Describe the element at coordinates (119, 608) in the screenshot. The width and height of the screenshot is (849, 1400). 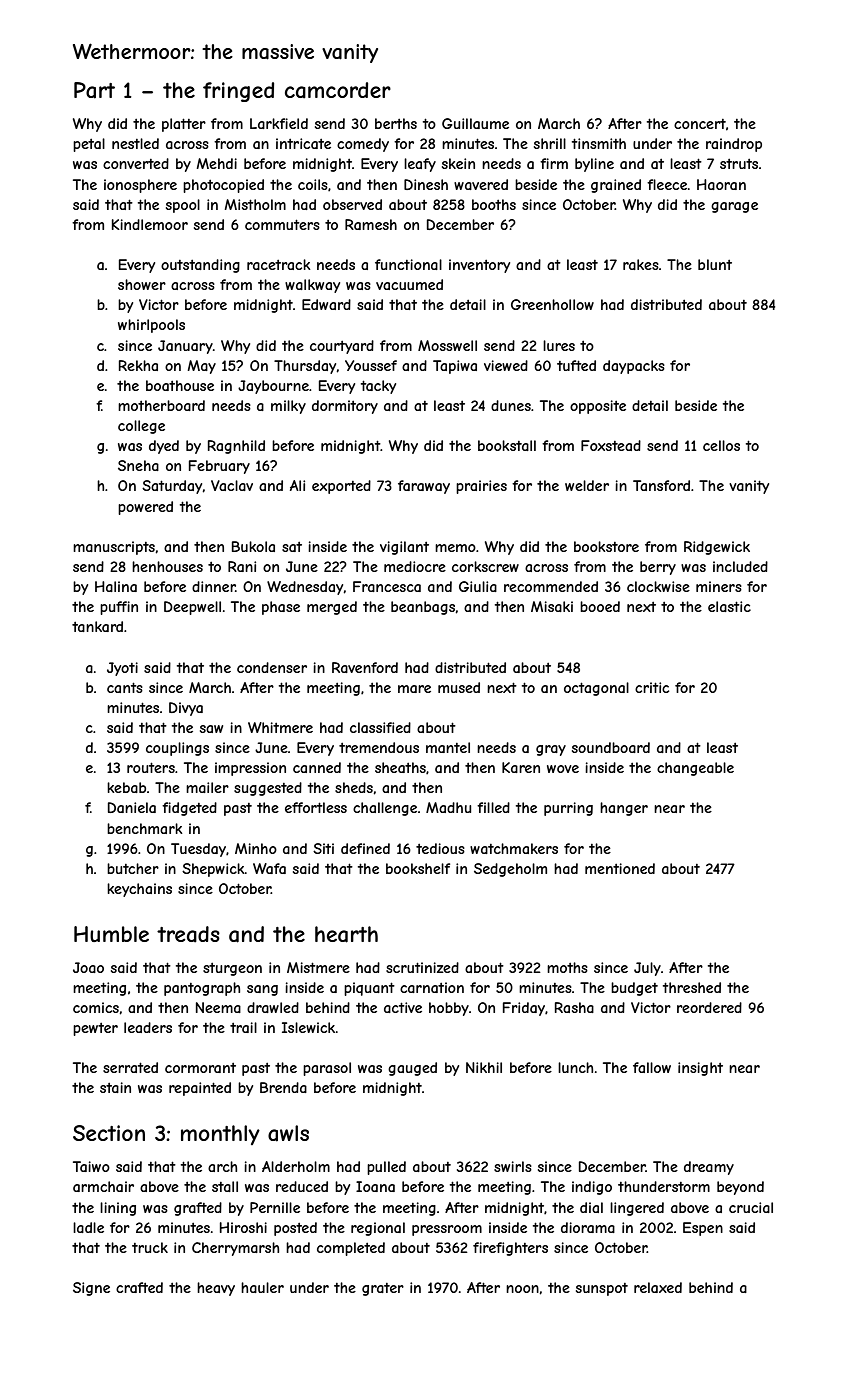
I see `puffin` at that location.
